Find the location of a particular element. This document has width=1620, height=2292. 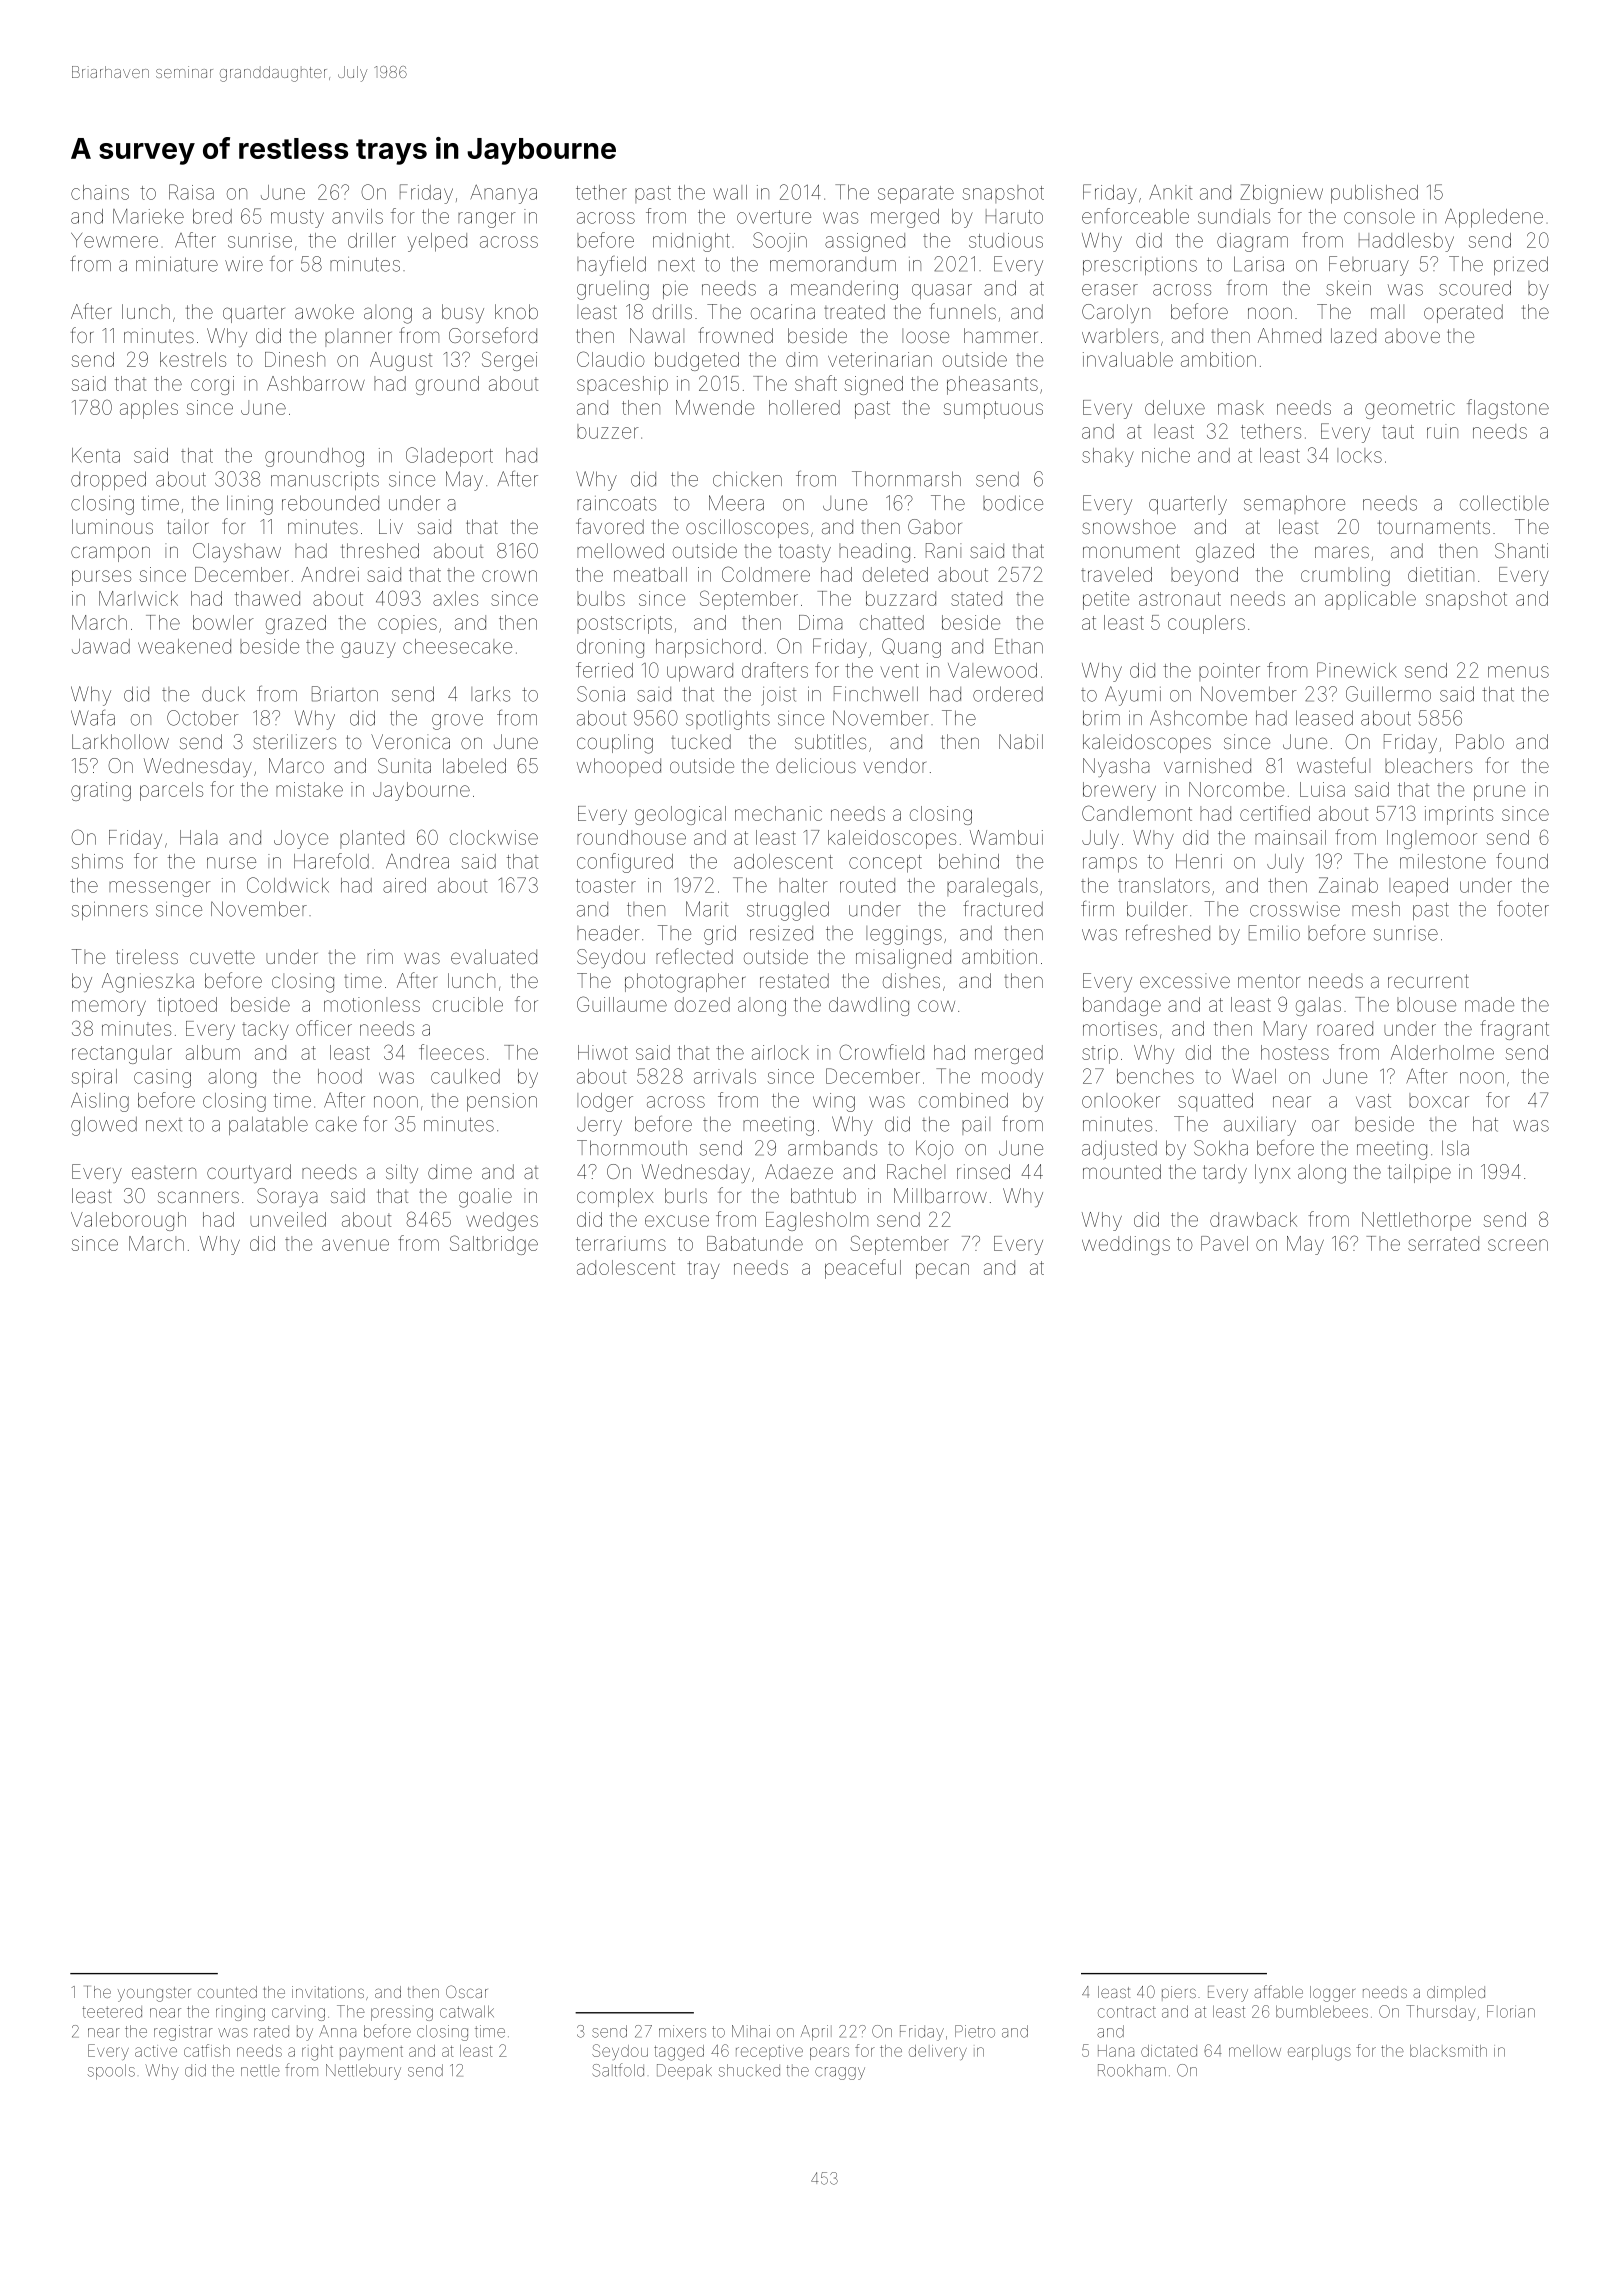

musty is located at coordinates (297, 219).
